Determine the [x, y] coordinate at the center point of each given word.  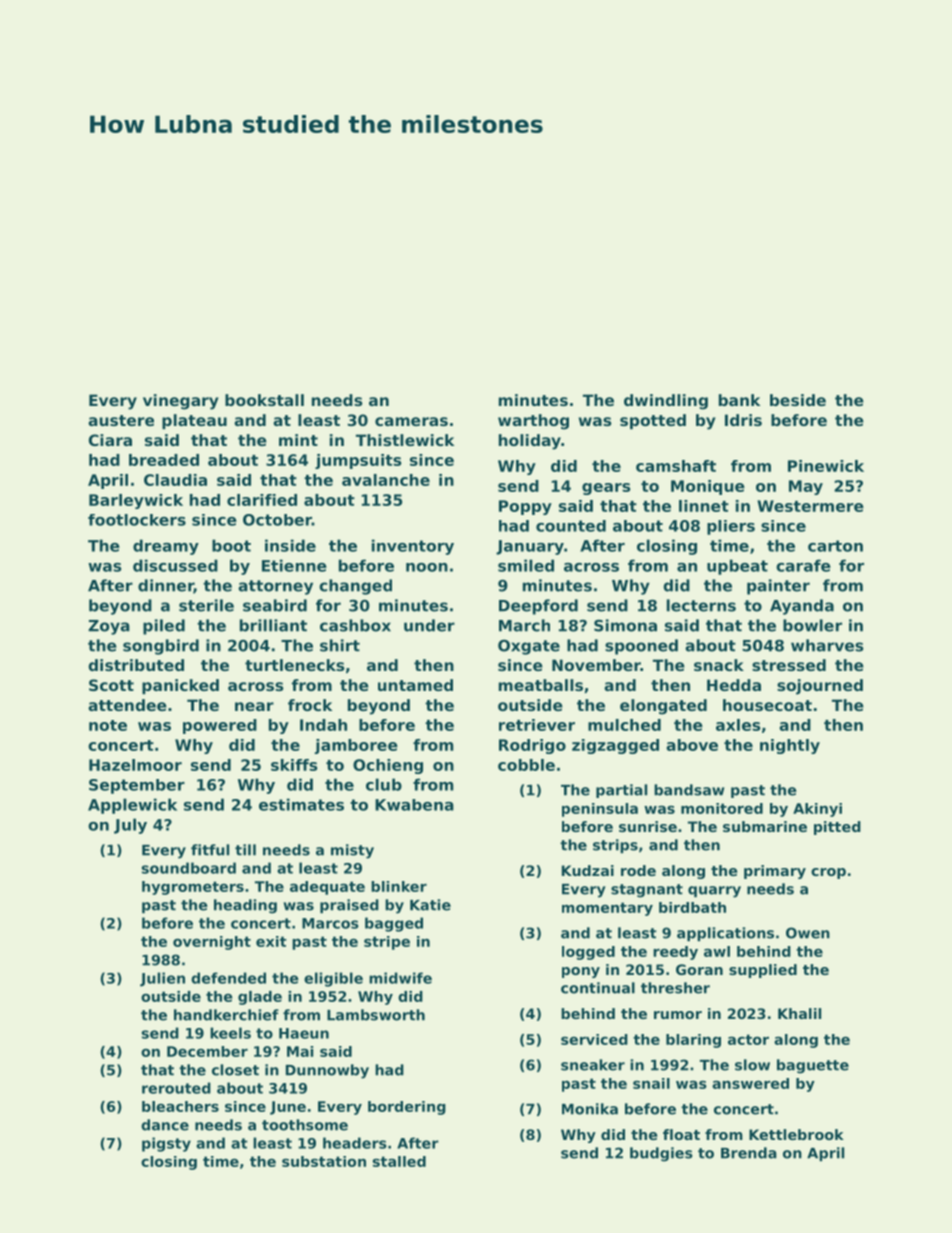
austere [121, 420]
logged [588, 953]
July [130, 826]
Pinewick [826, 466]
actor [748, 1039]
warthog [533, 422]
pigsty [166, 1144]
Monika [590, 1109]
